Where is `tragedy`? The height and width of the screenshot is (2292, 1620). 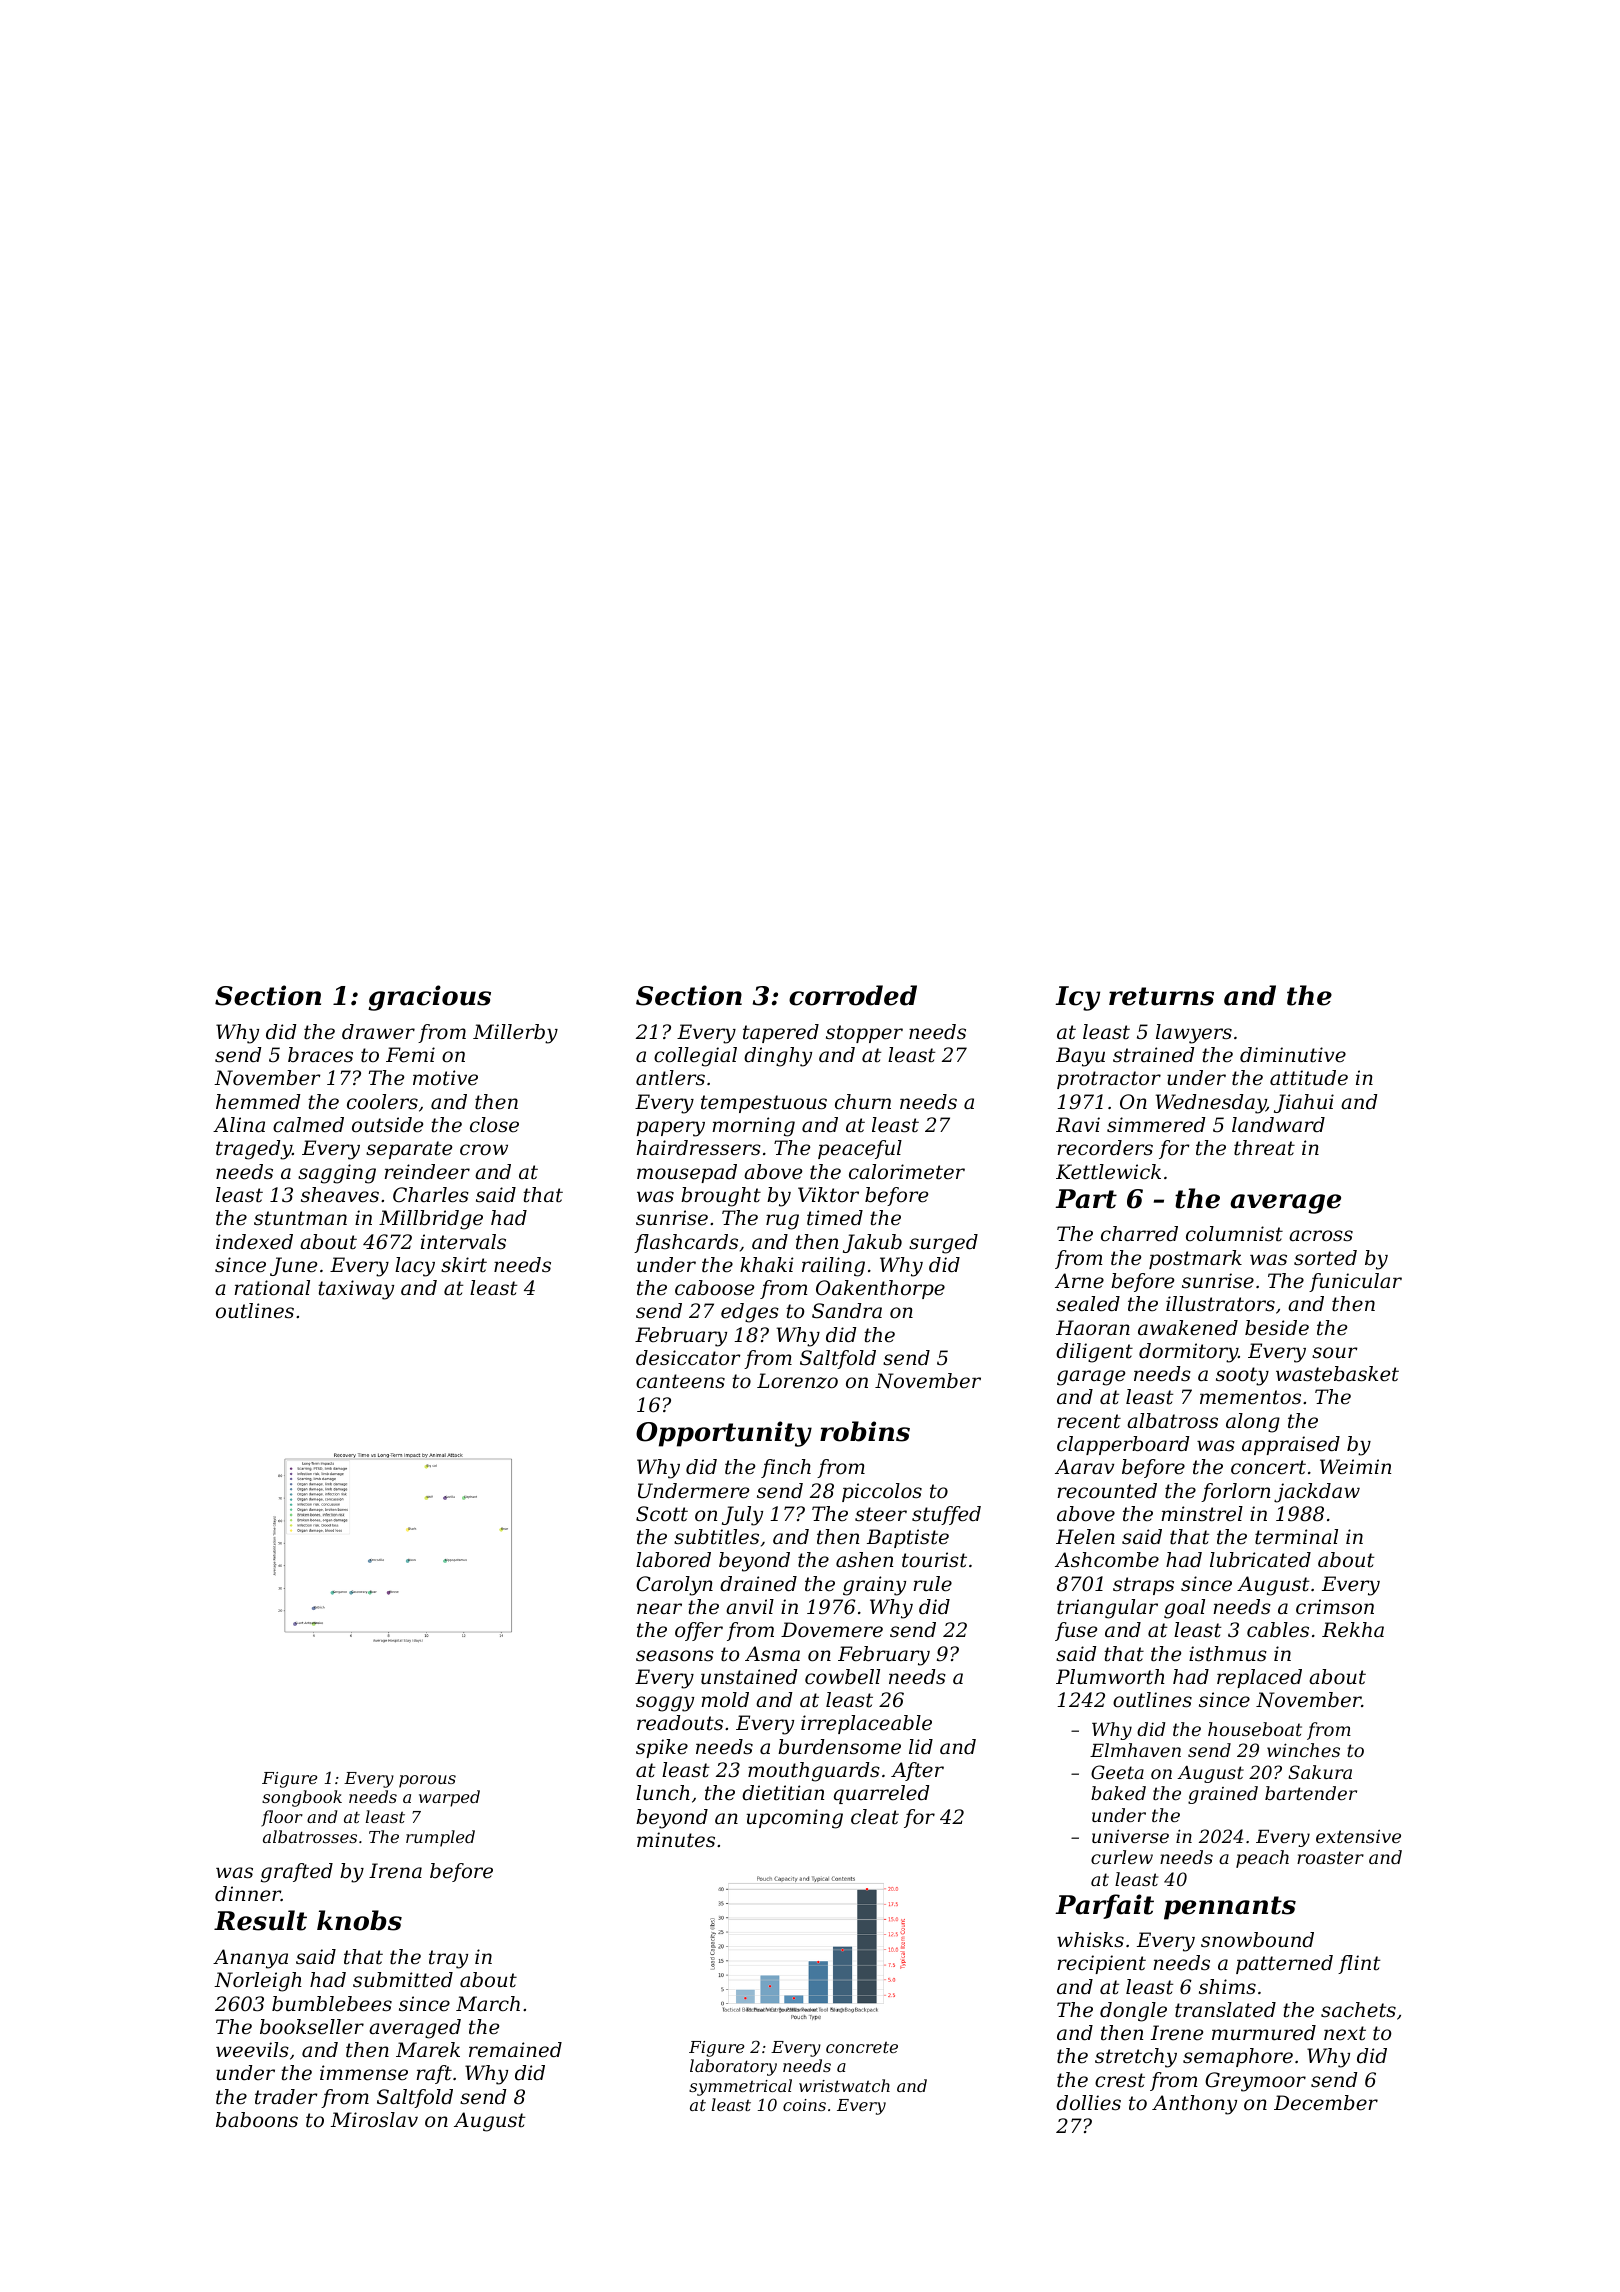
tragedy is located at coordinates (254, 1150).
